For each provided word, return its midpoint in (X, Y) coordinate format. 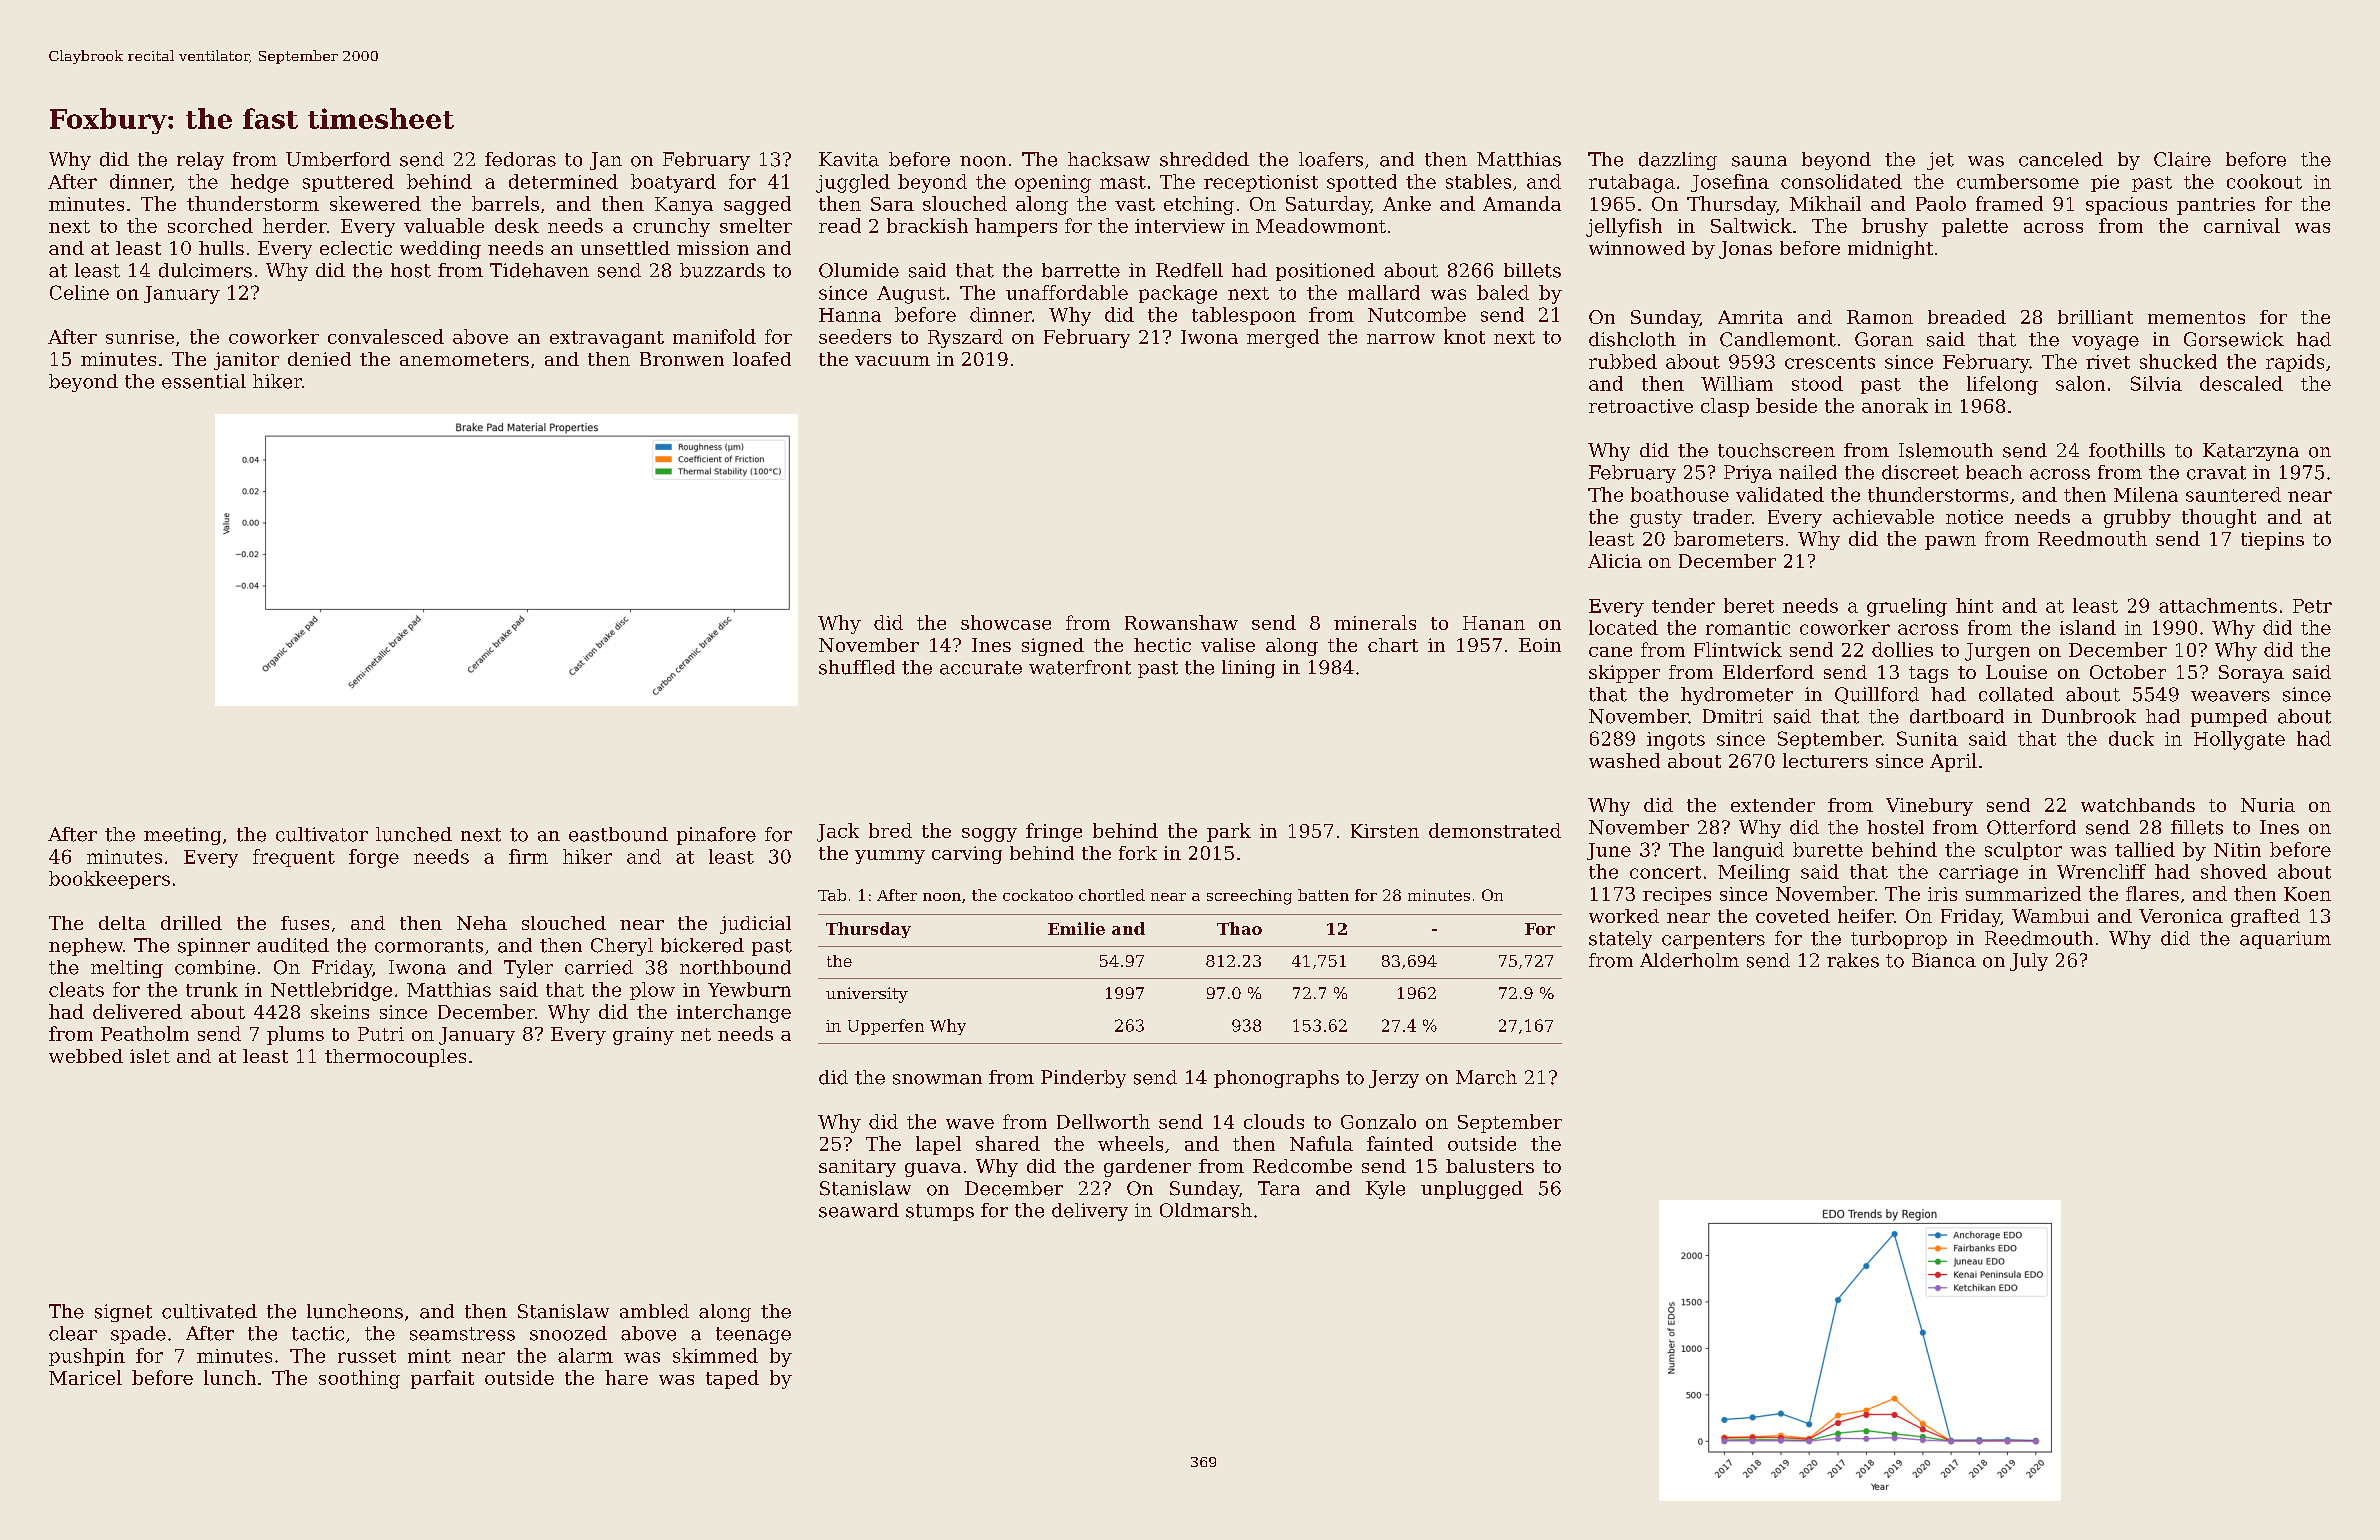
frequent (294, 858)
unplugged (1472, 1190)
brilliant (2095, 317)
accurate (981, 668)
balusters (1490, 1166)
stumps (940, 1212)
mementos (2196, 317)
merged (1283, 338)
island (2088, 627)
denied (319, 359)
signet (123, 1313)
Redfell (1189, 270)
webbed (86, 1056)
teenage (753, 1335)
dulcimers (205, 270)
